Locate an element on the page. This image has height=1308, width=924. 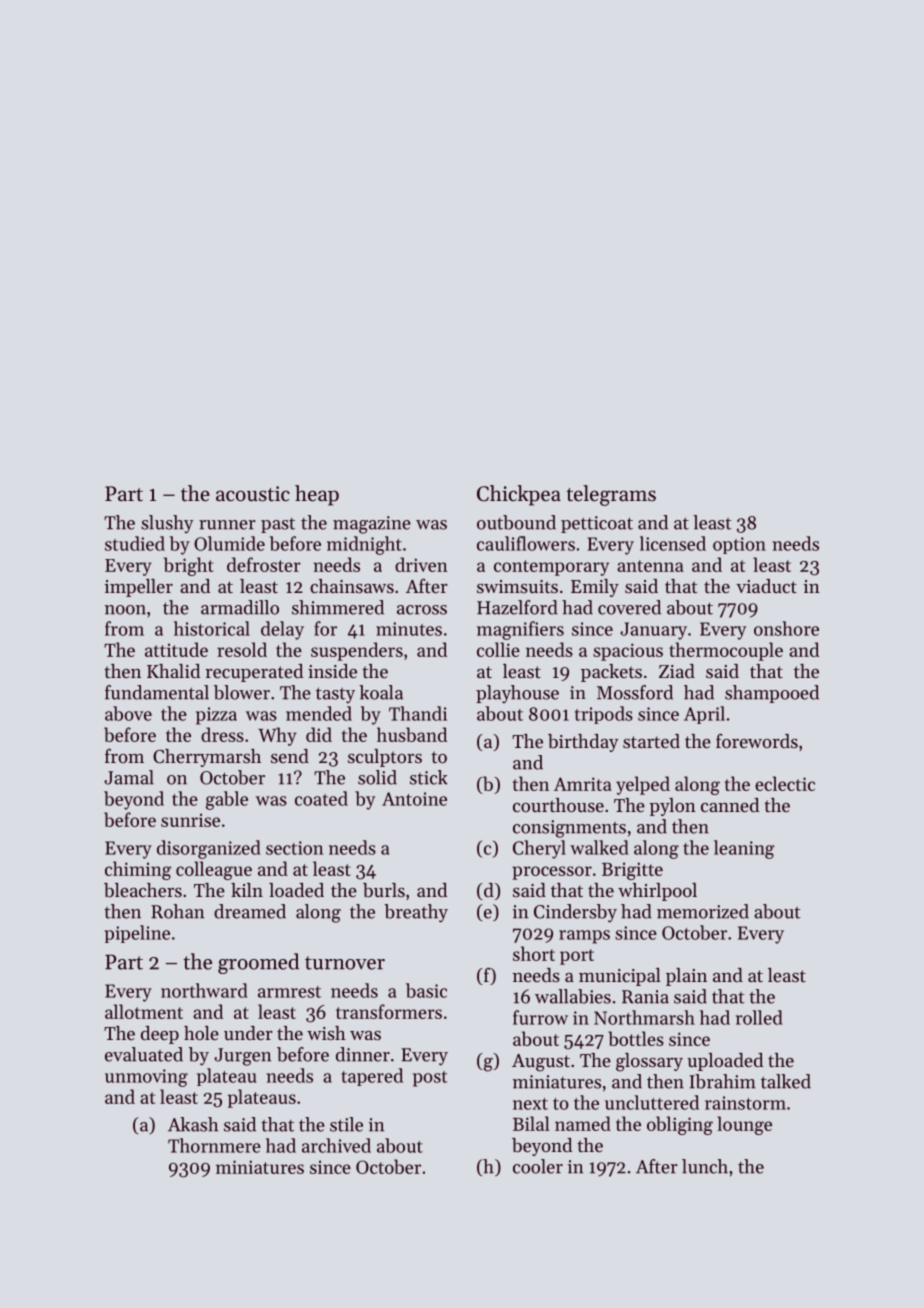
Jamal is located at coordinates (129, 777).
